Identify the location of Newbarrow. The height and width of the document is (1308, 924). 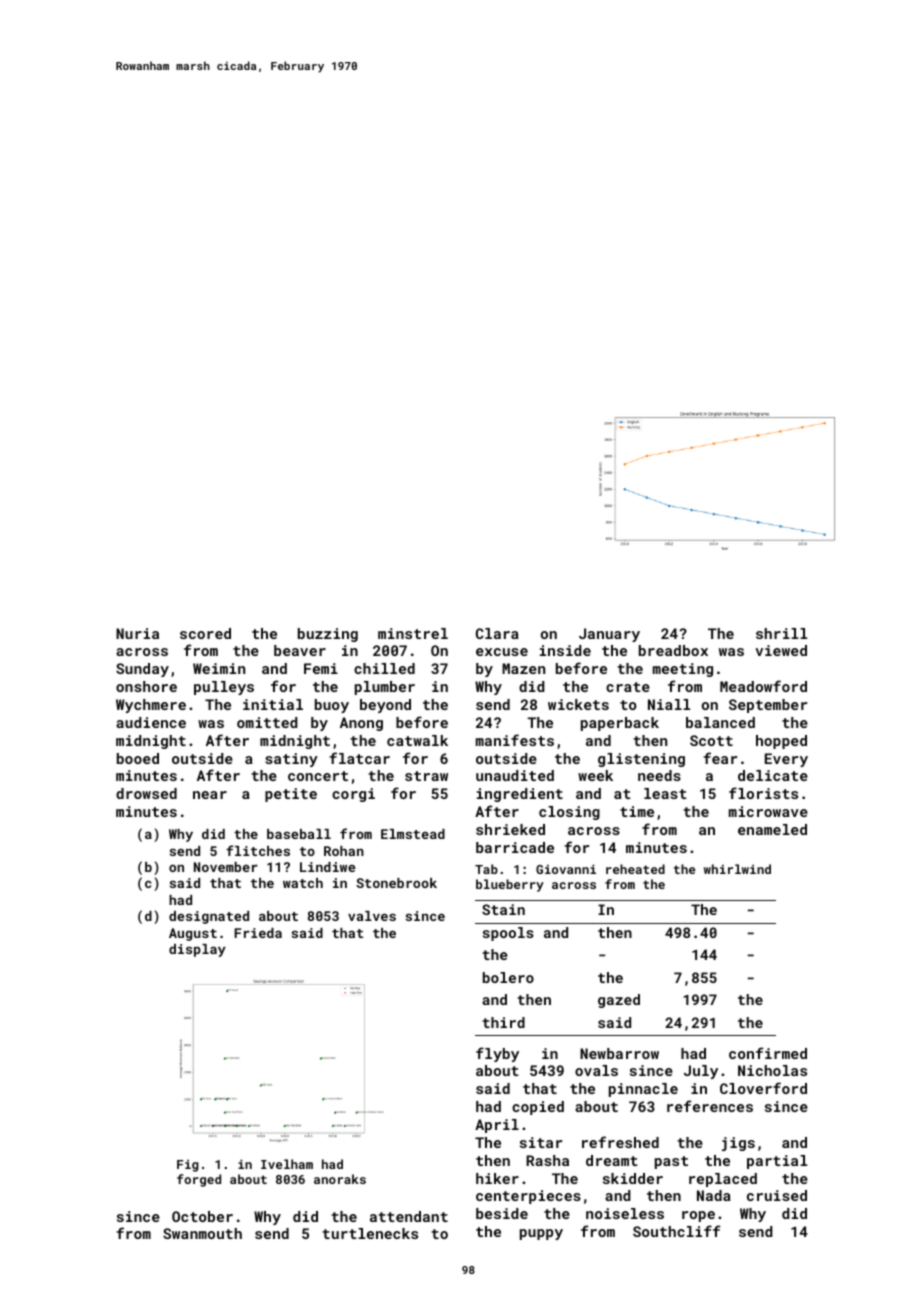
(619, 1053).
